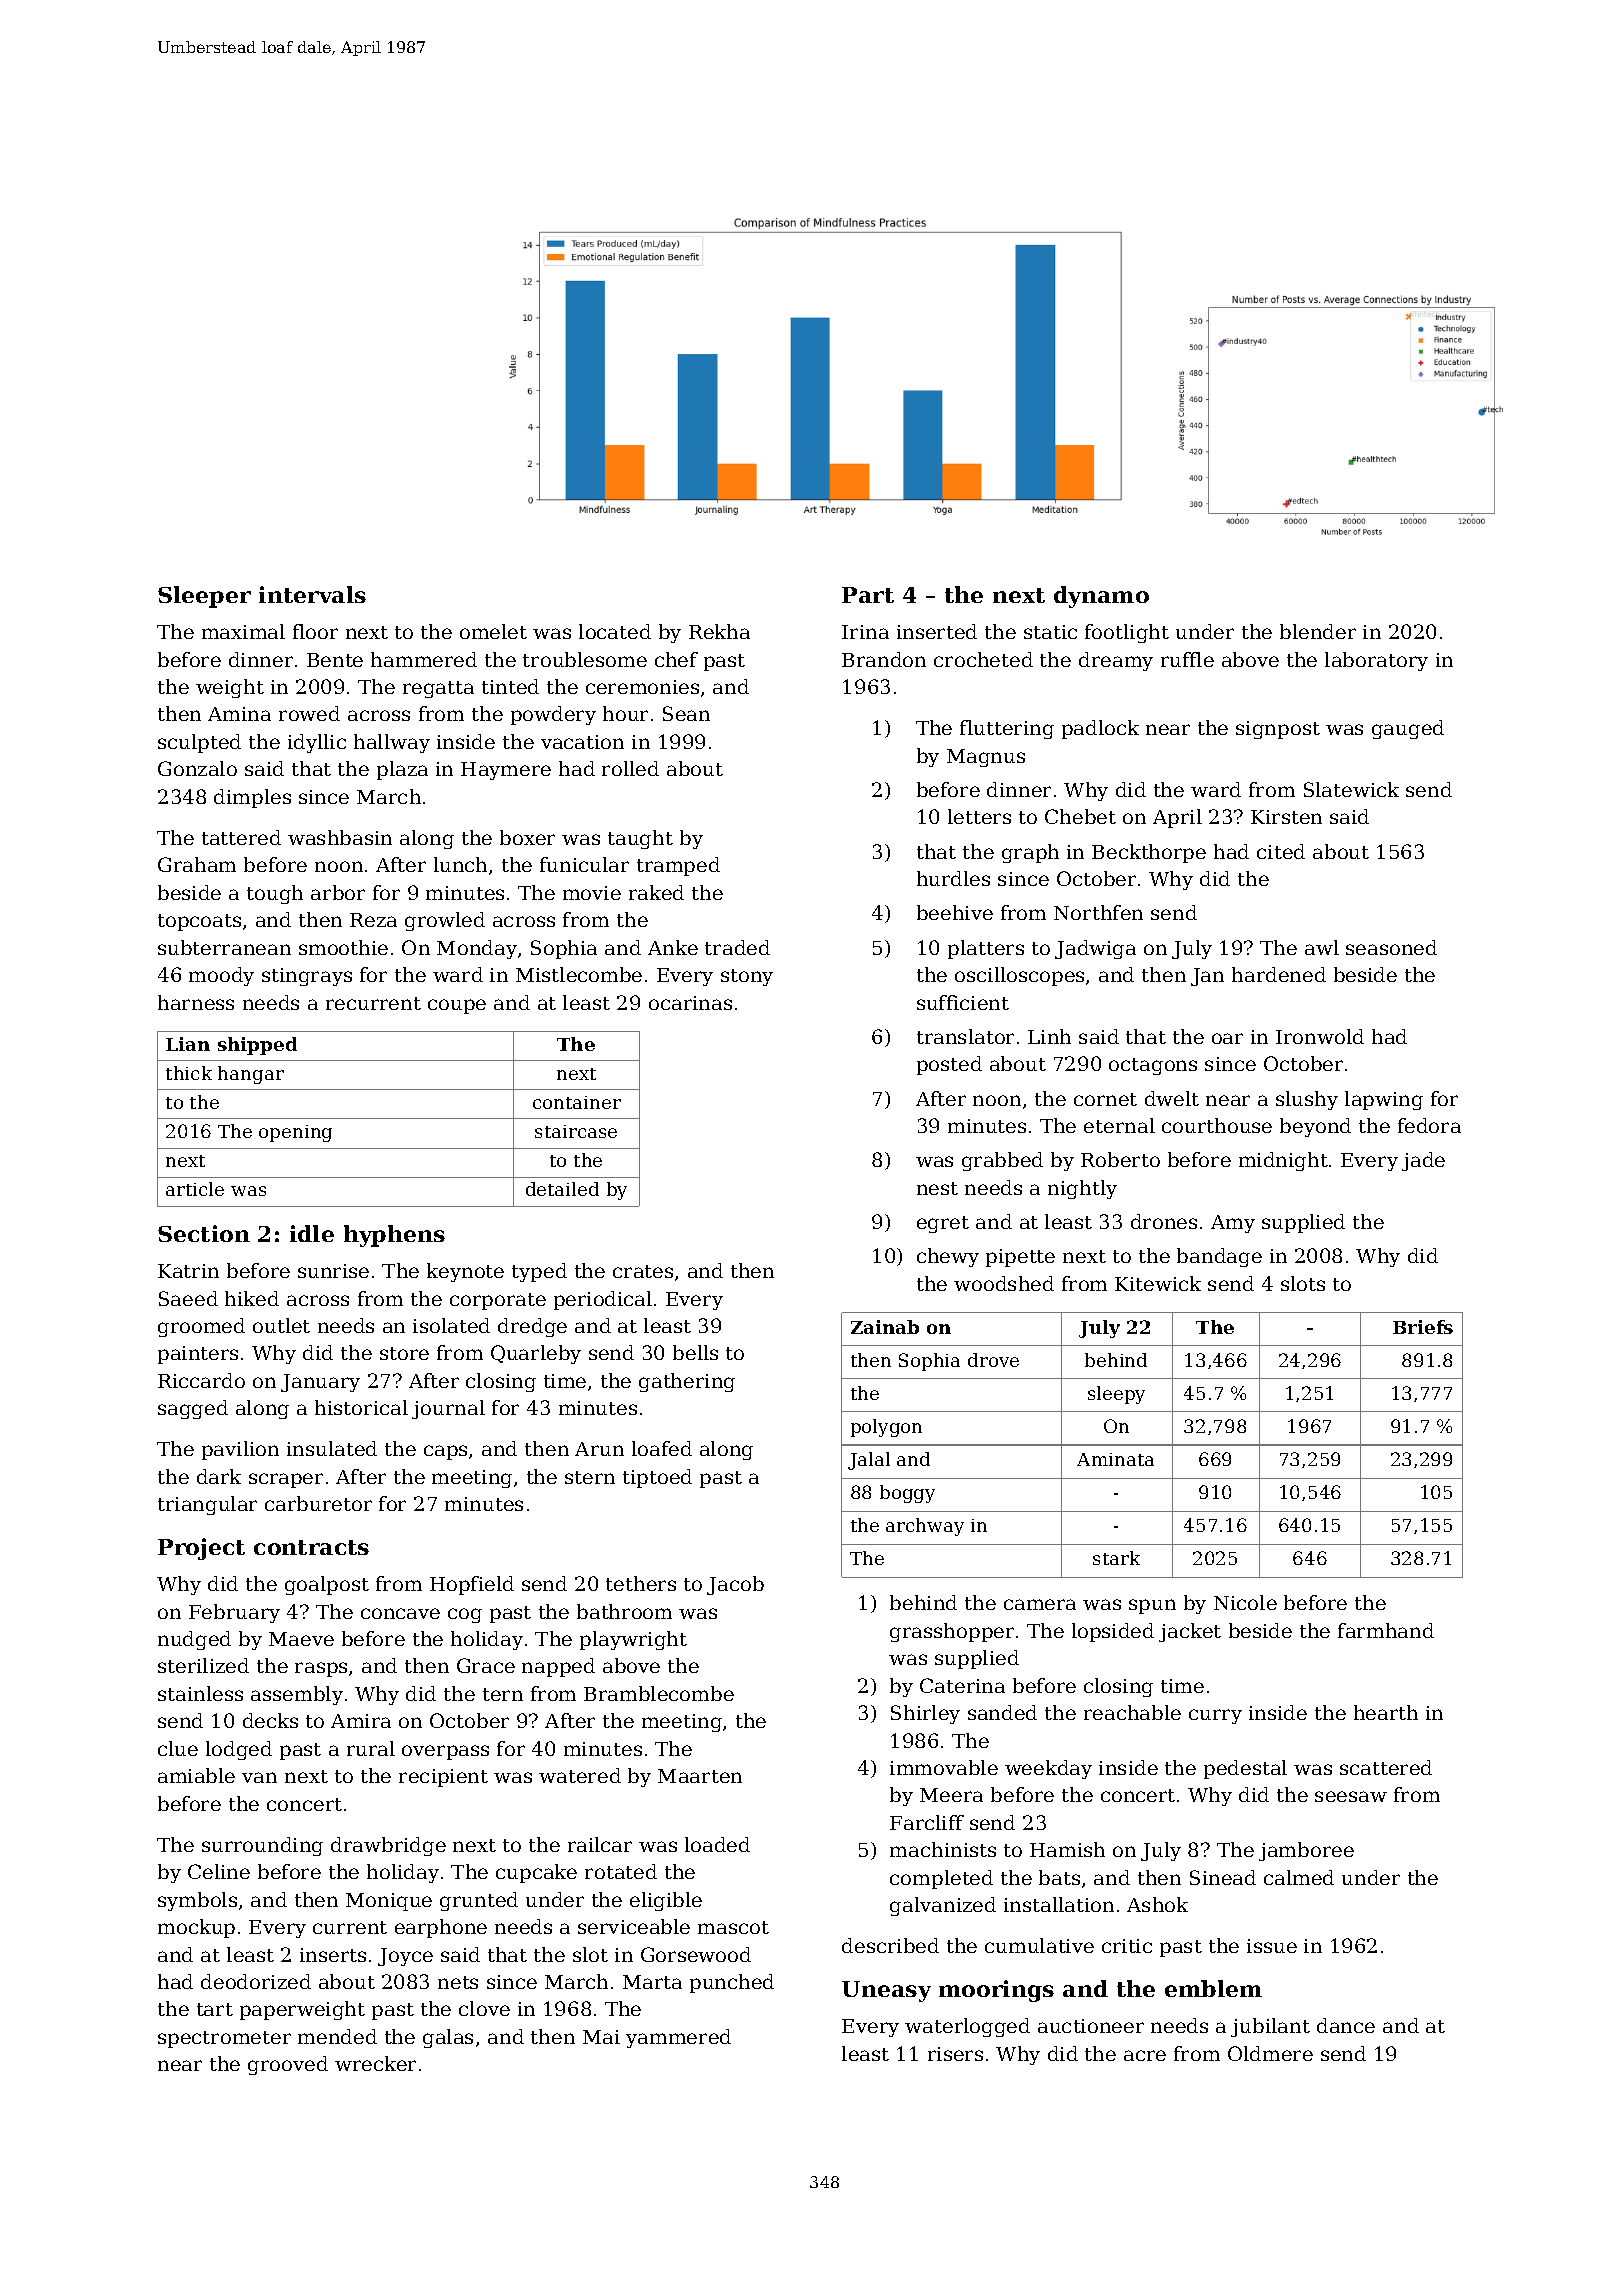 Image resolution: width=1620 pixels, height=2292 pixels. I want to click on blender, so click(1318, 631).
